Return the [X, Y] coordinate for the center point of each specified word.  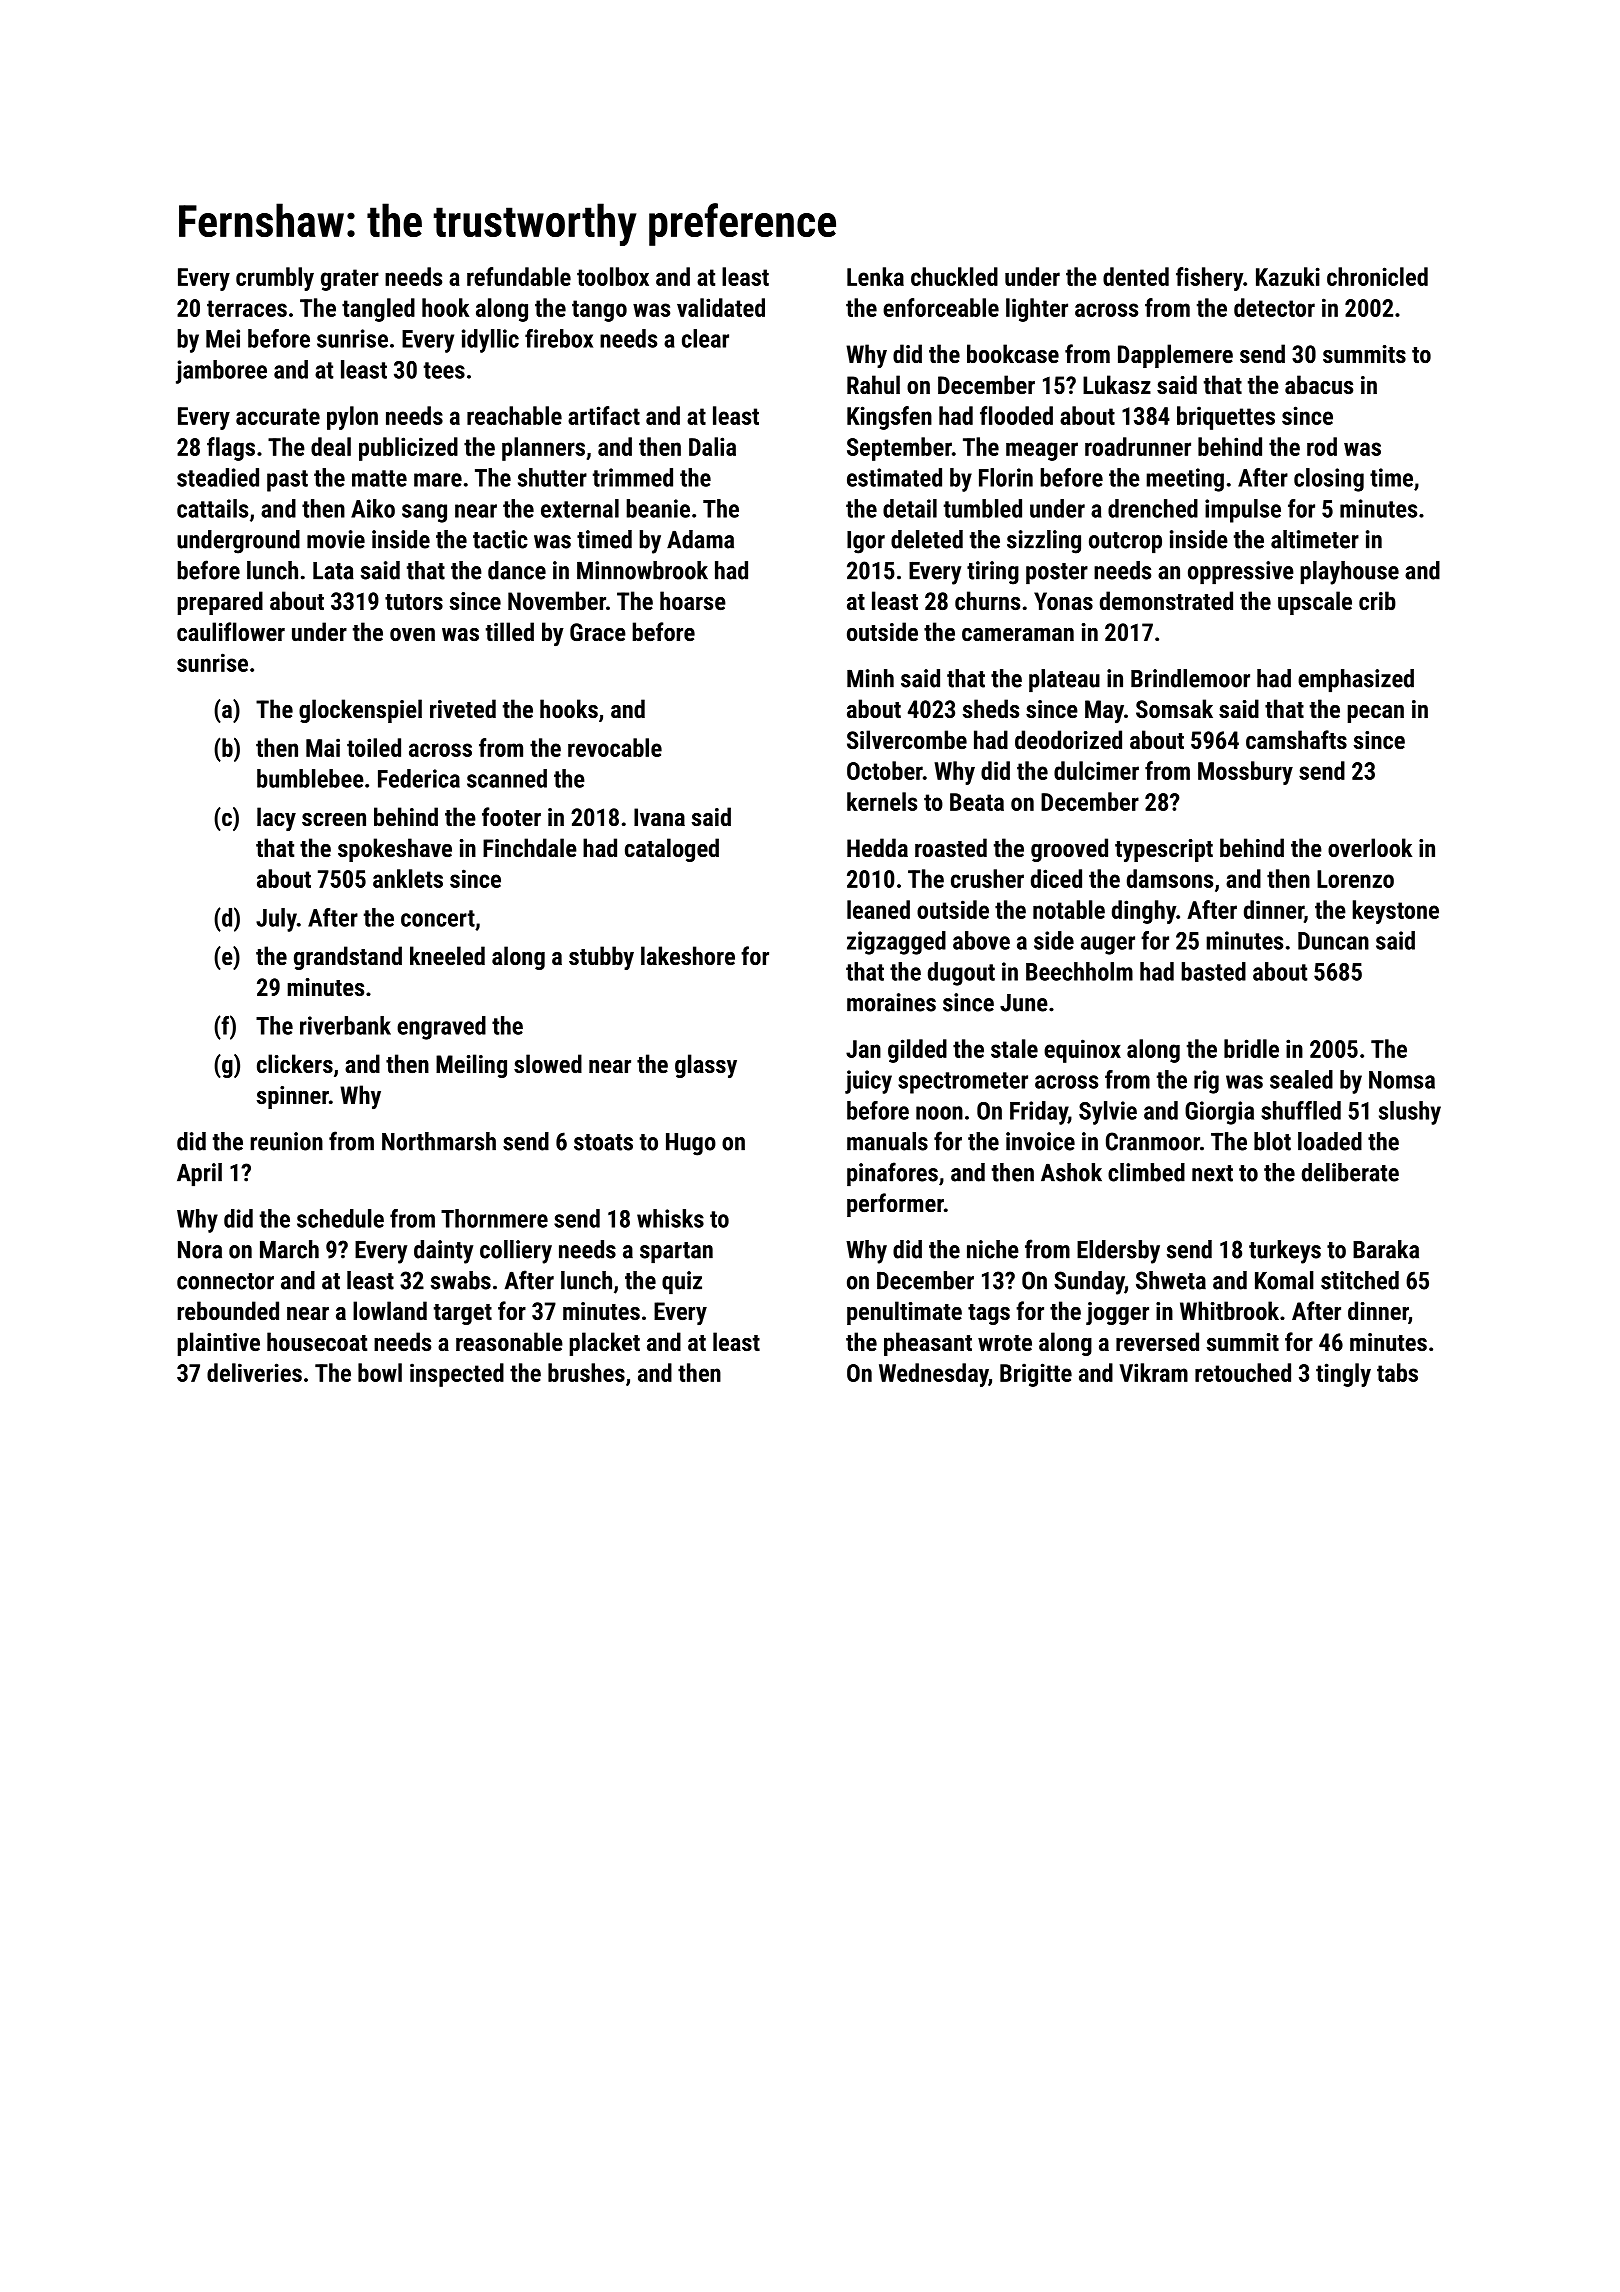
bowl [380, 1372]
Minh [870, 678]
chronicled [1377, 276]
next [1212, 1173]
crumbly [275, 279]
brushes [586, 1372]
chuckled [954, 276]
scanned [507, 778]
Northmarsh [439, 1141]
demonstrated [1166, 600]
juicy [868, 1082]
